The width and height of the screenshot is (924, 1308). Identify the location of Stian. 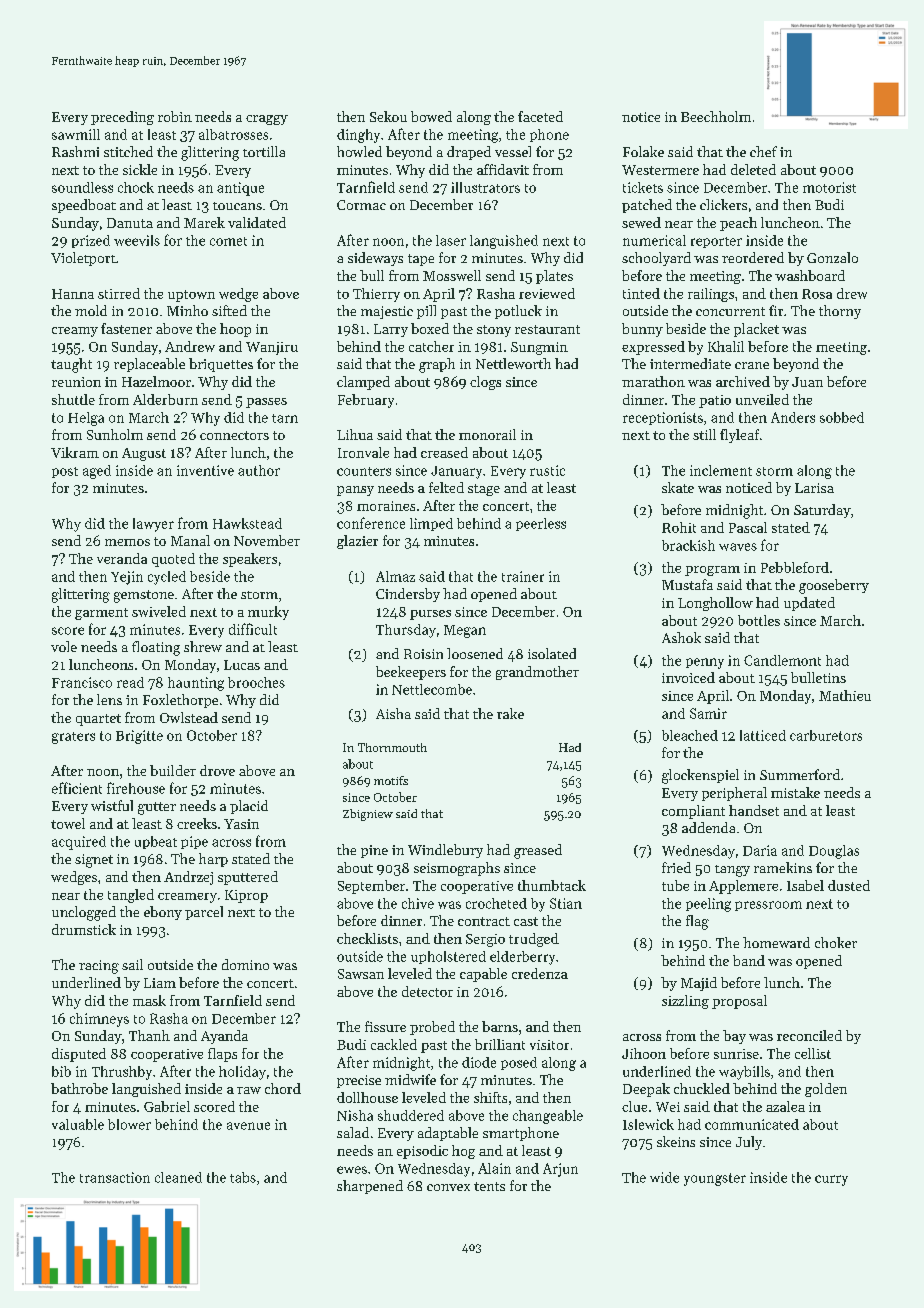
(566, 903).
